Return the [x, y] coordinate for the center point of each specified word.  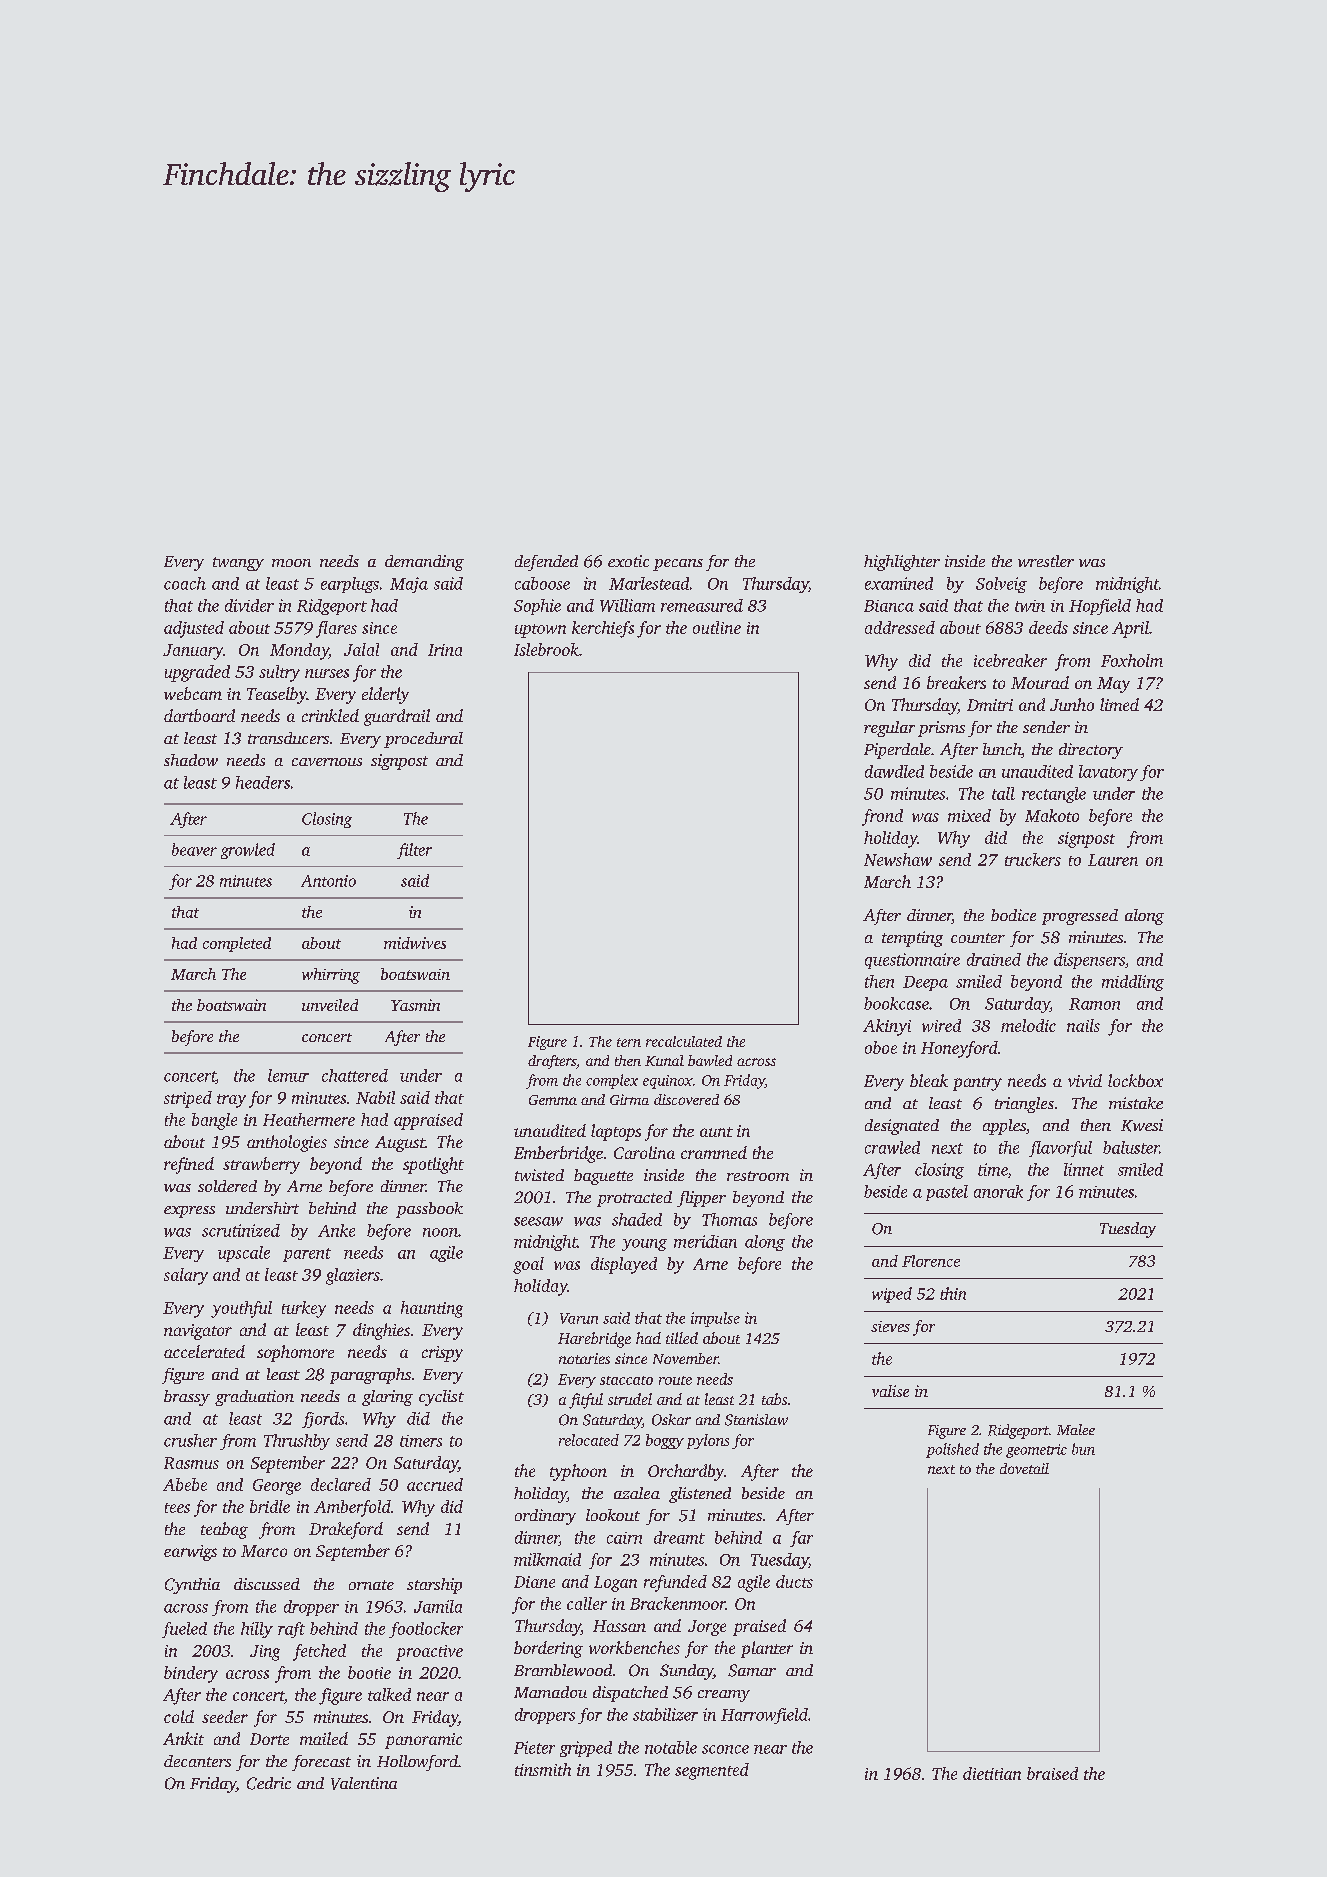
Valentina [364, 1783]
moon [291, 563]
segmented [712, 1771]
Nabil [375, 1097]
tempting [912, 939]
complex [612, 1081]
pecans [678, 565]
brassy [187, 1398]
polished [952, 1450]
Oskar [671, 1420]
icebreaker [1010, 660]
